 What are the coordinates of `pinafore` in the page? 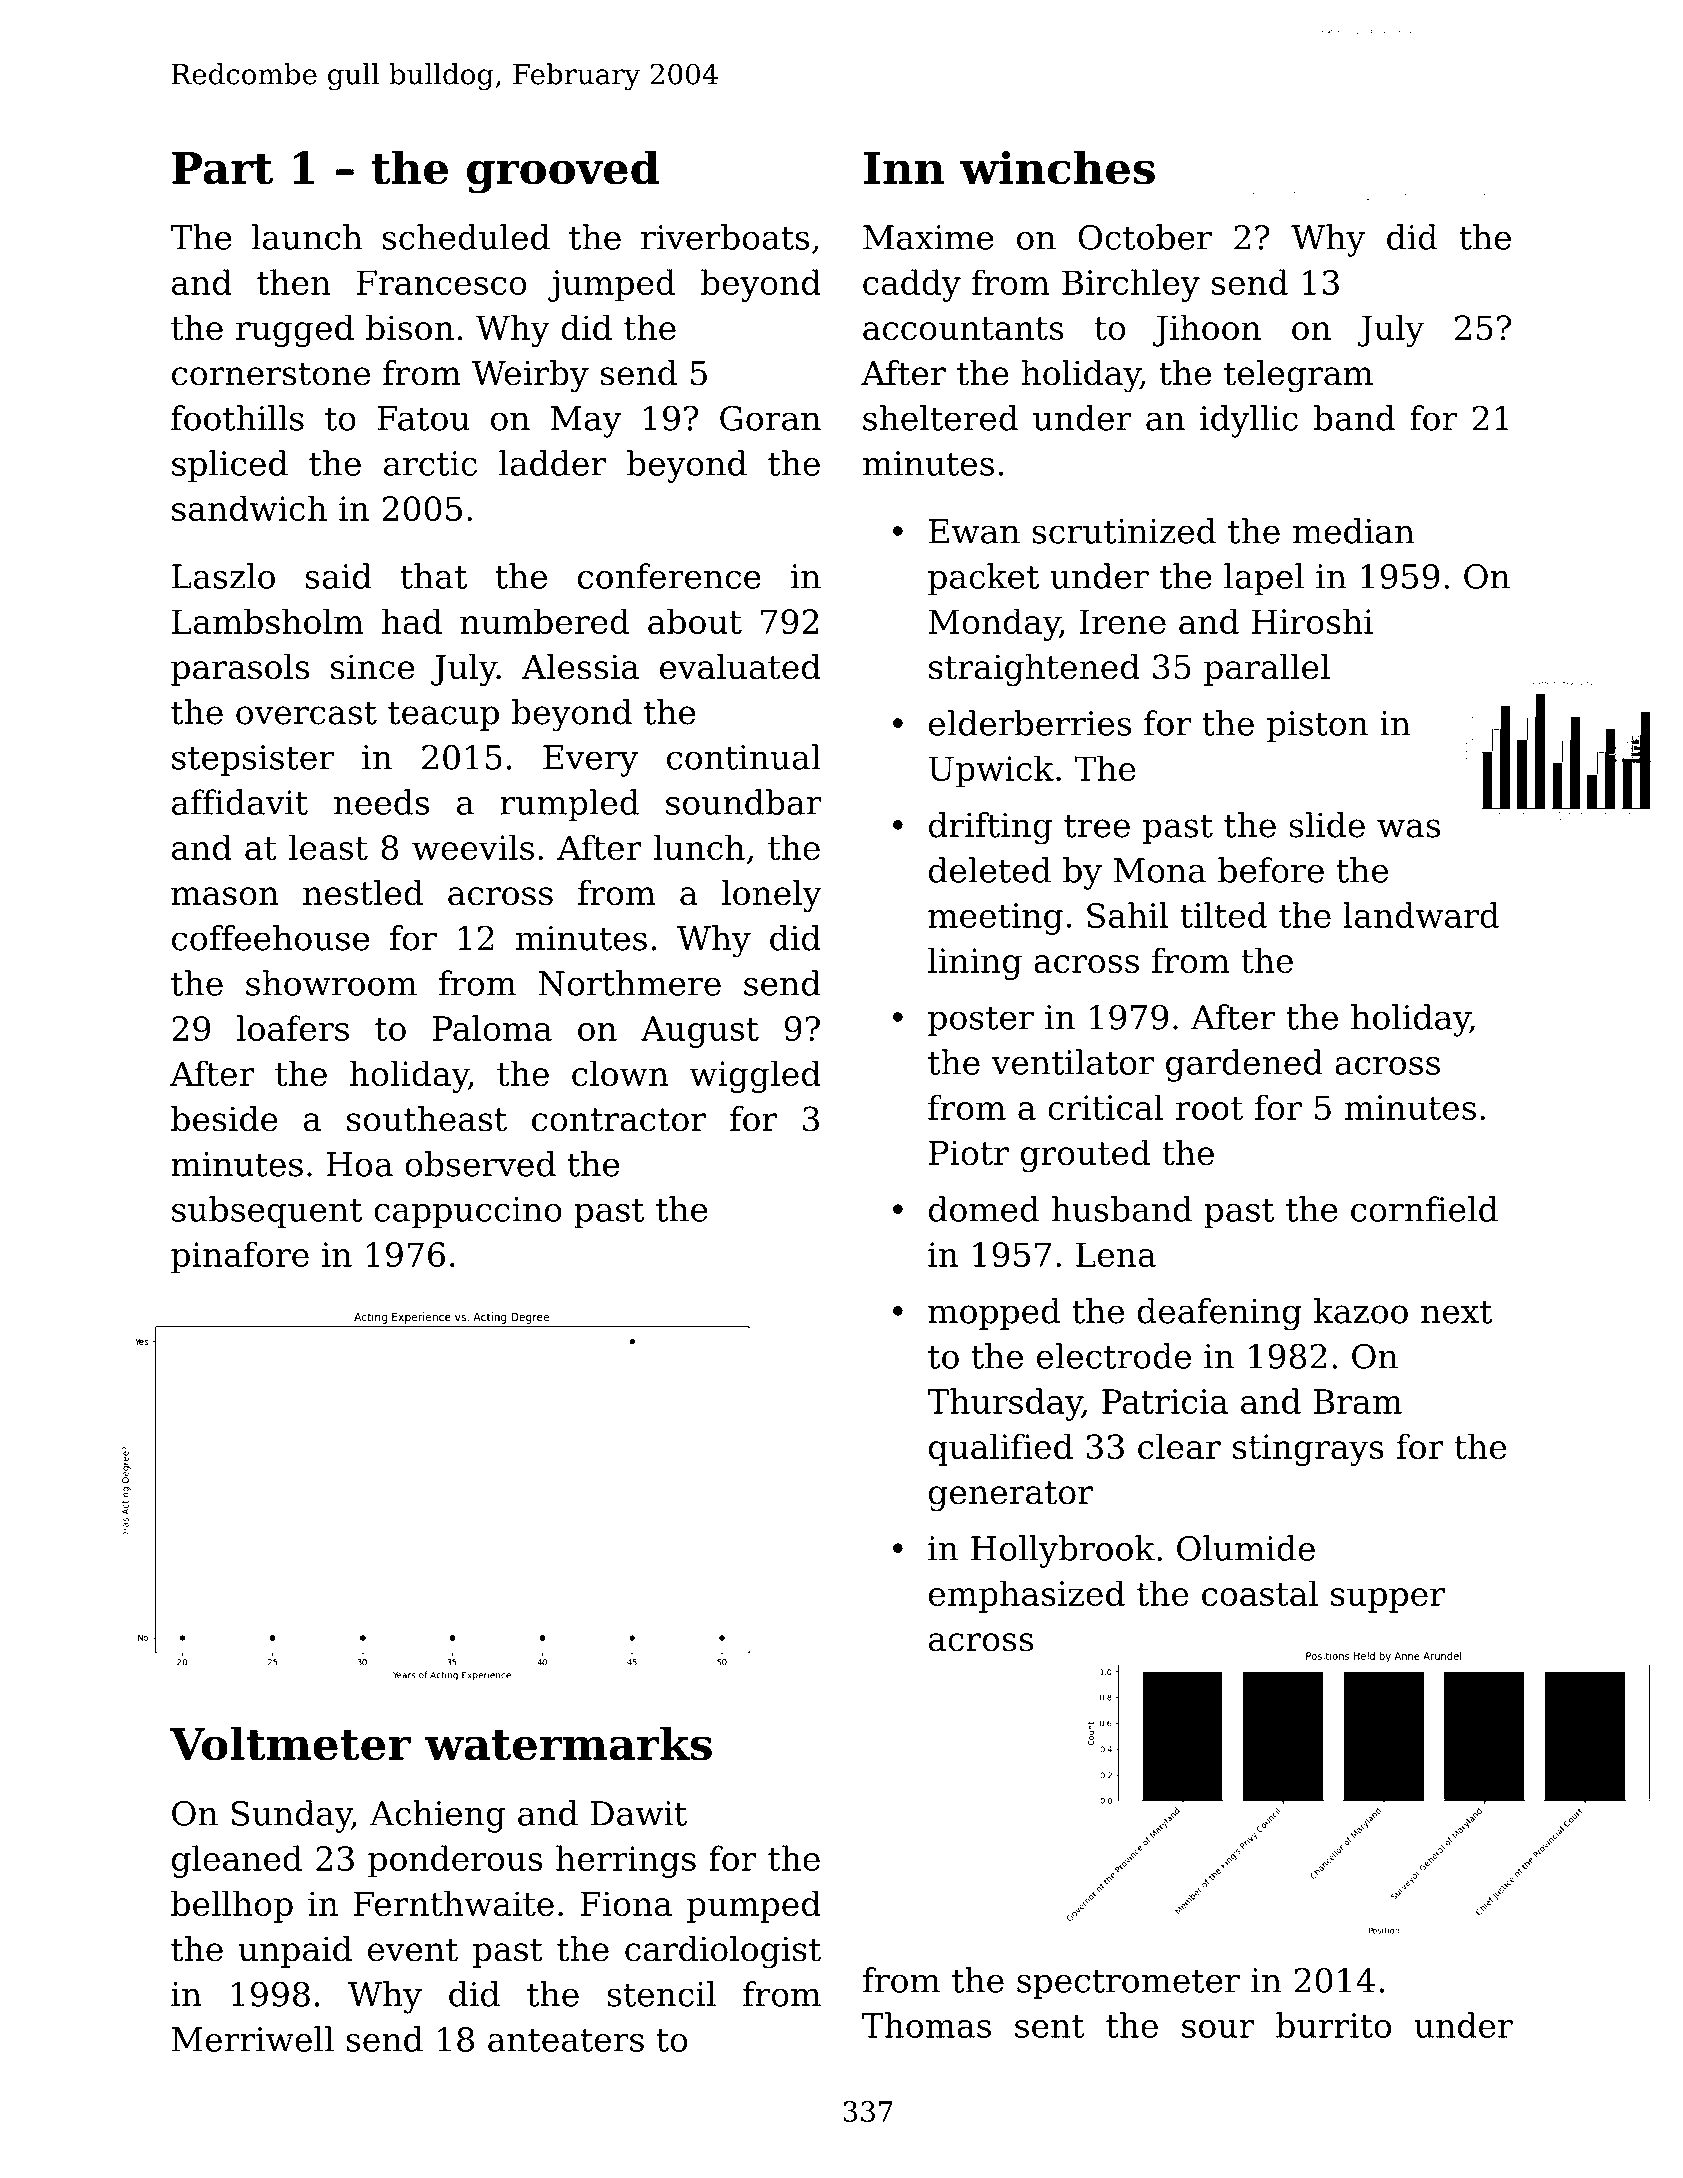 It's located at (240, 1257).
